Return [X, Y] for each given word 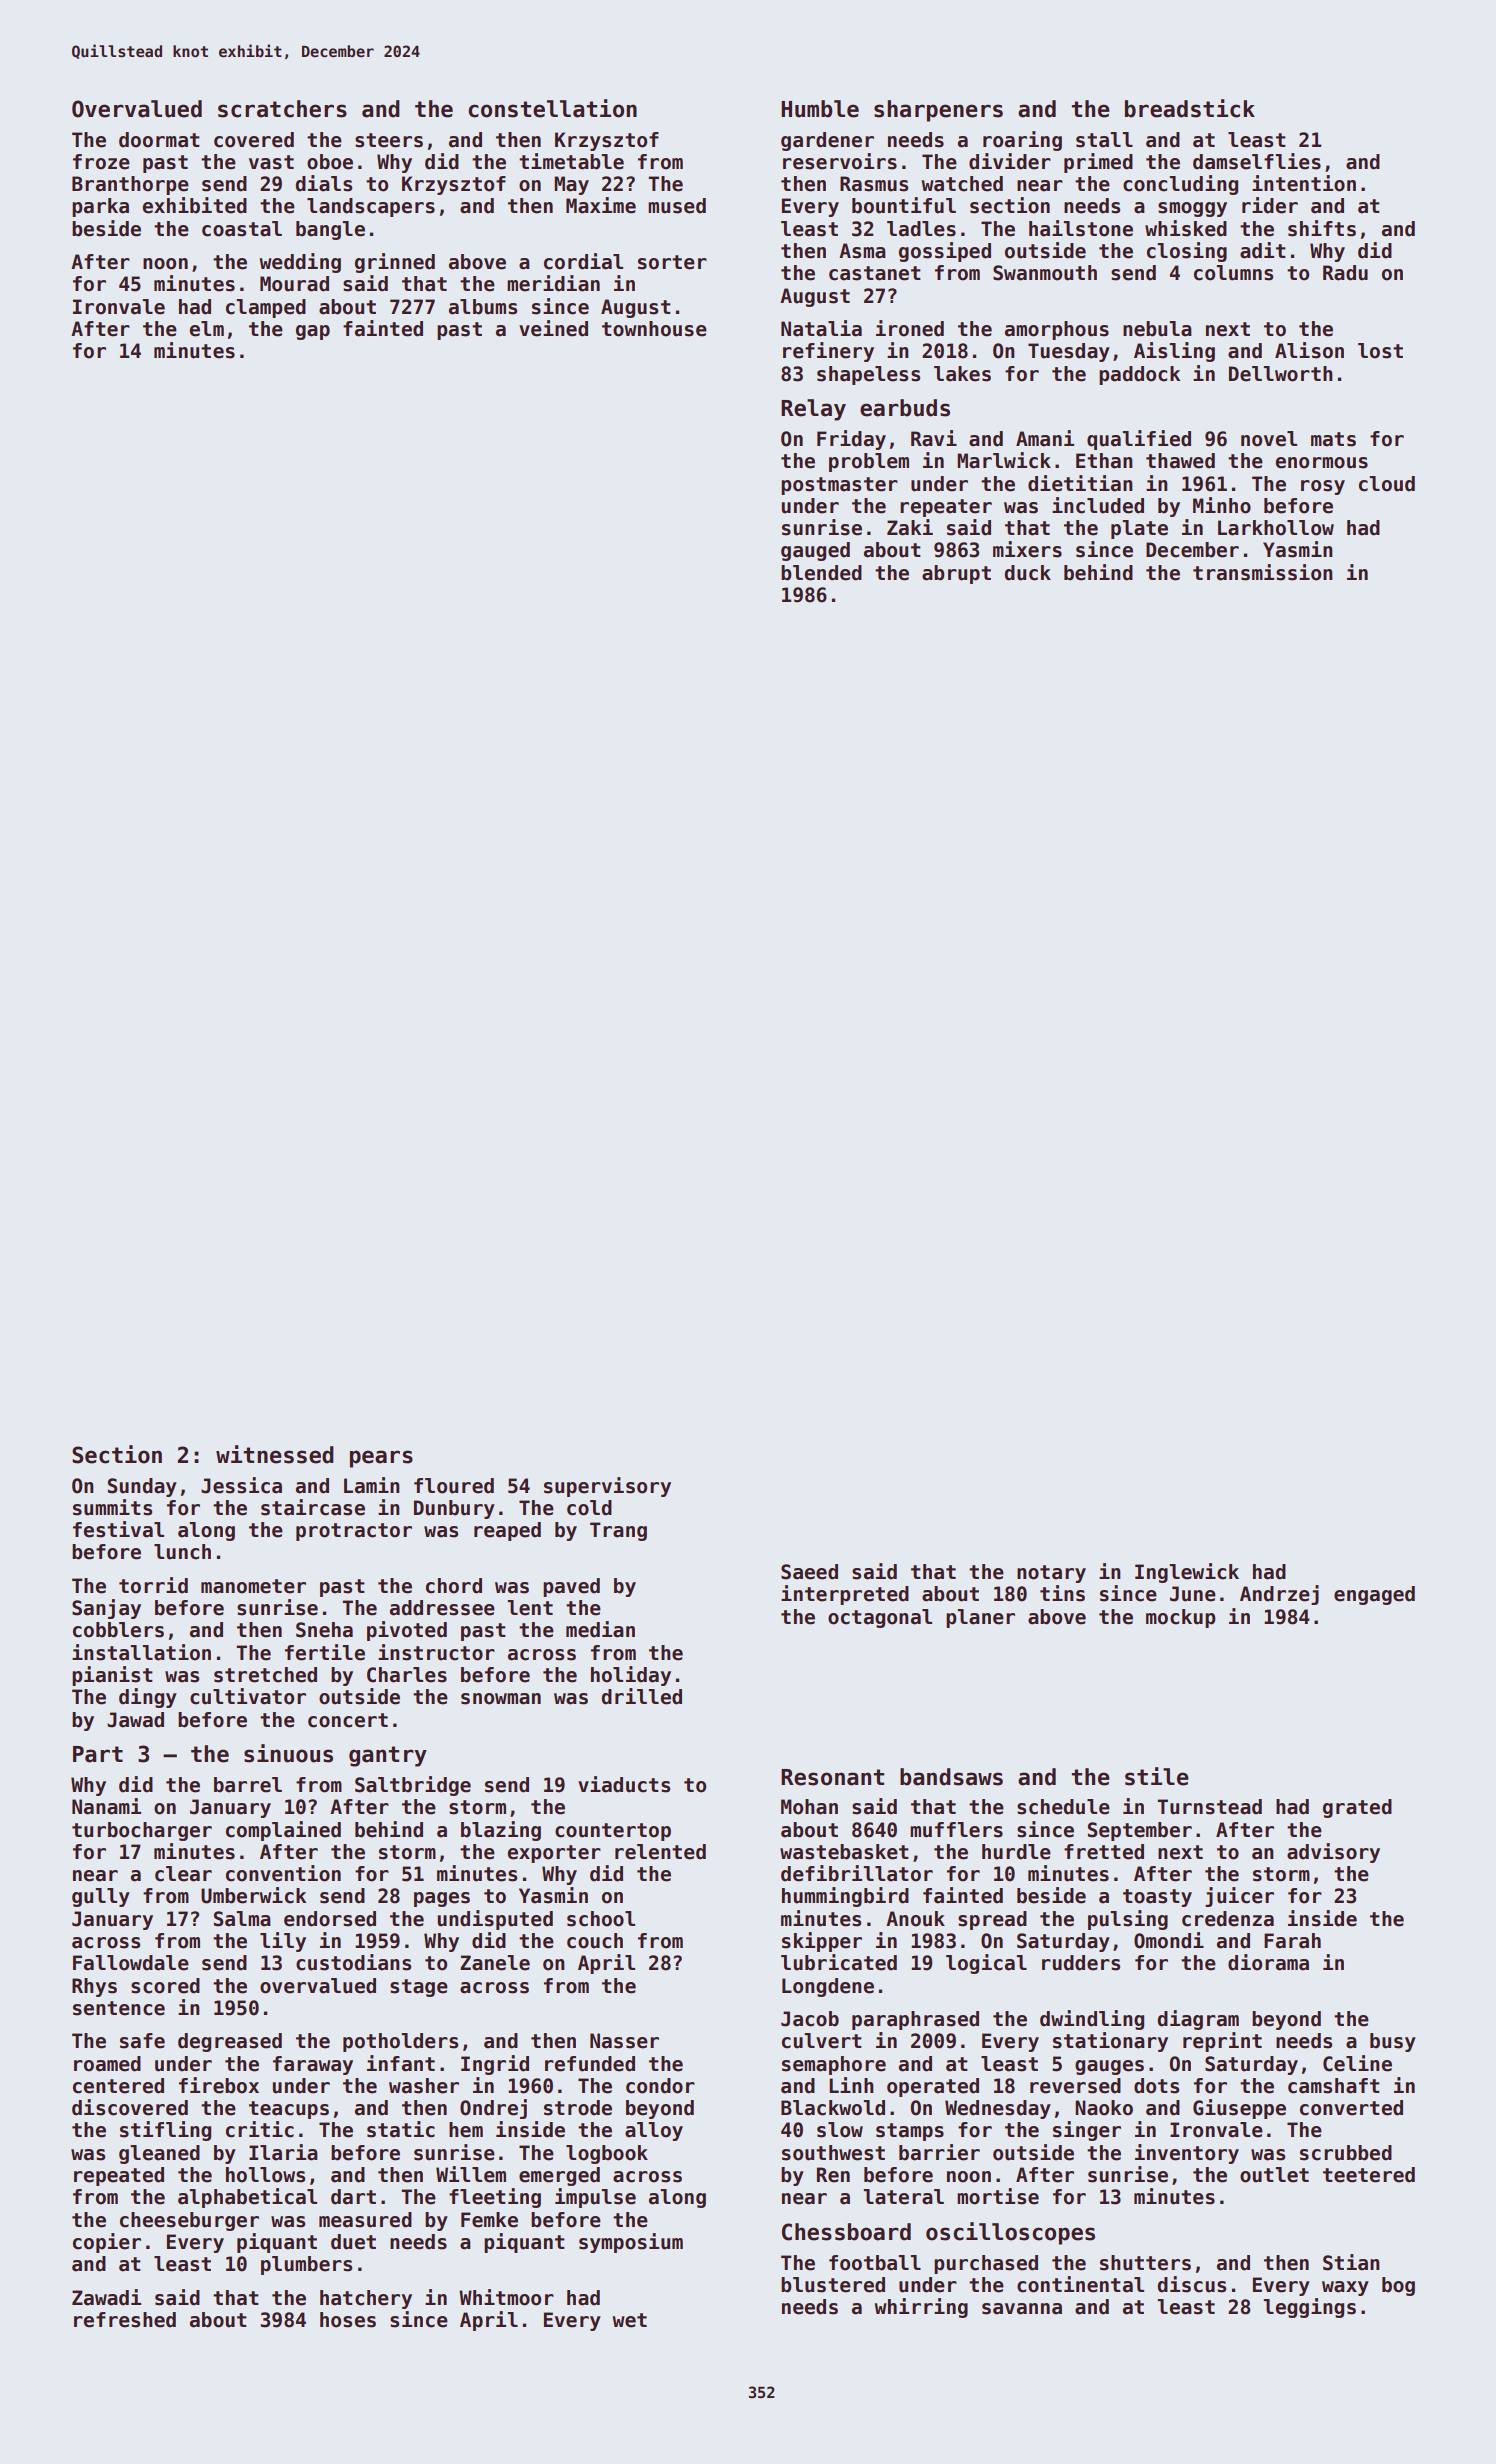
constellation [552, 108]
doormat [159, 140]
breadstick [1190, 108]
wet [629, 2320]
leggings [1309, 2308]
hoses [348, 2320]
